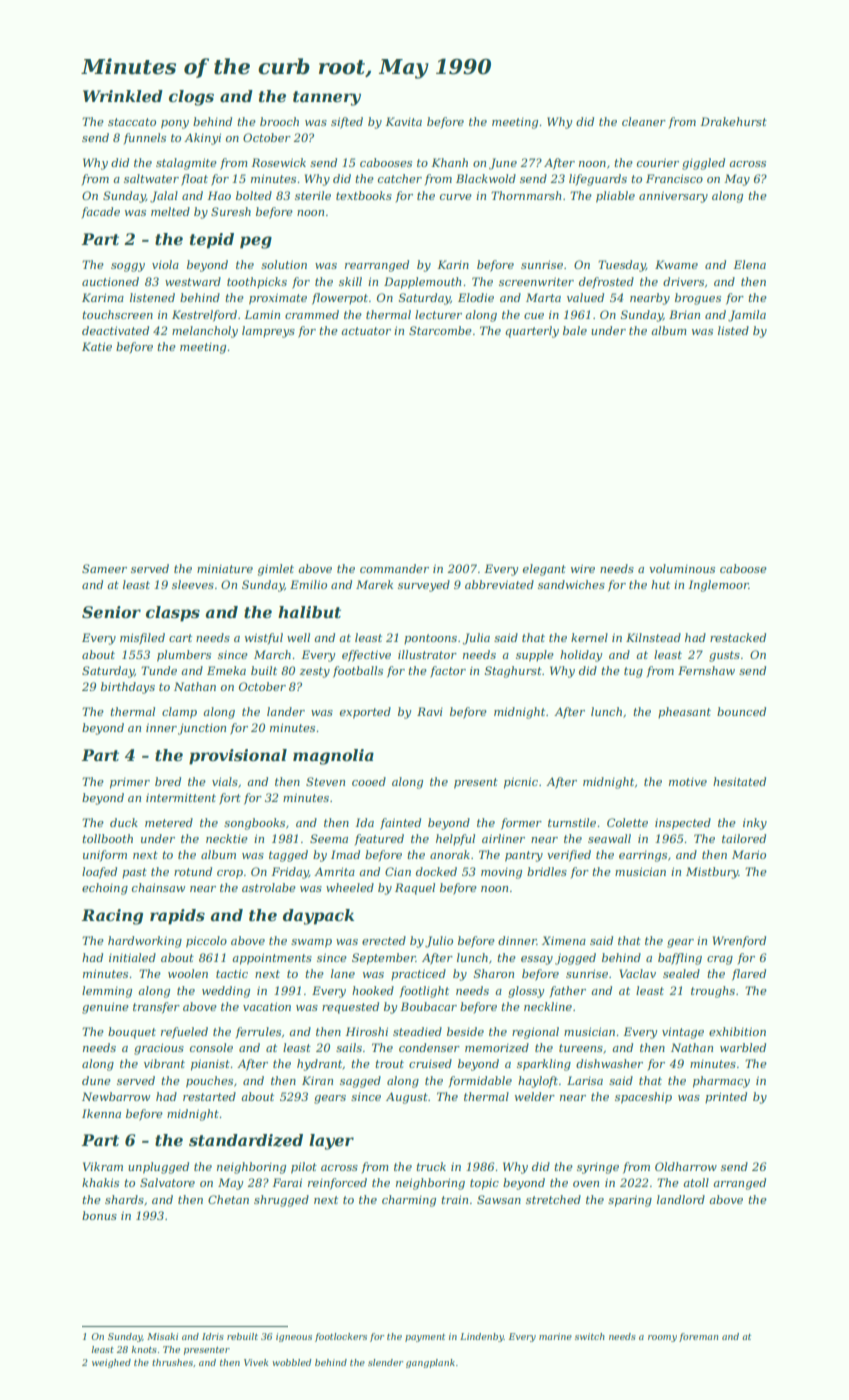 This screenshot has height=1400, width=849. Describe the element at coordinates (327, 98) in the screenshot. I see `tannery` at that location.
